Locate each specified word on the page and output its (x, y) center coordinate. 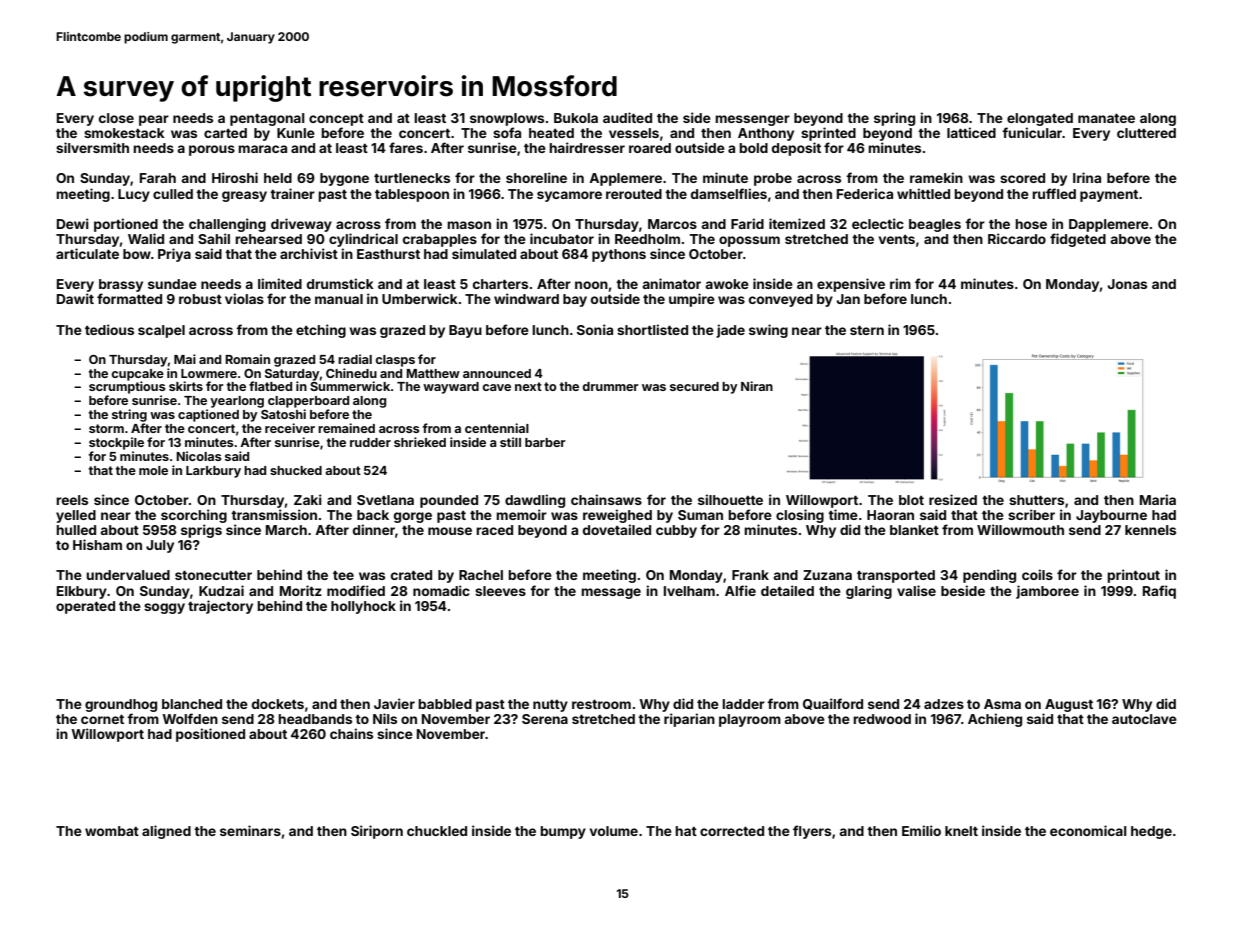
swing (768, 331)
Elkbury (82, 592)
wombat (112, 831)
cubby (676, 531)
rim (900, 283)
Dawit (75, 298)
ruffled (1054, 193)
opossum (749, 241)
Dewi (73, 223)
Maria (1158, 499)
